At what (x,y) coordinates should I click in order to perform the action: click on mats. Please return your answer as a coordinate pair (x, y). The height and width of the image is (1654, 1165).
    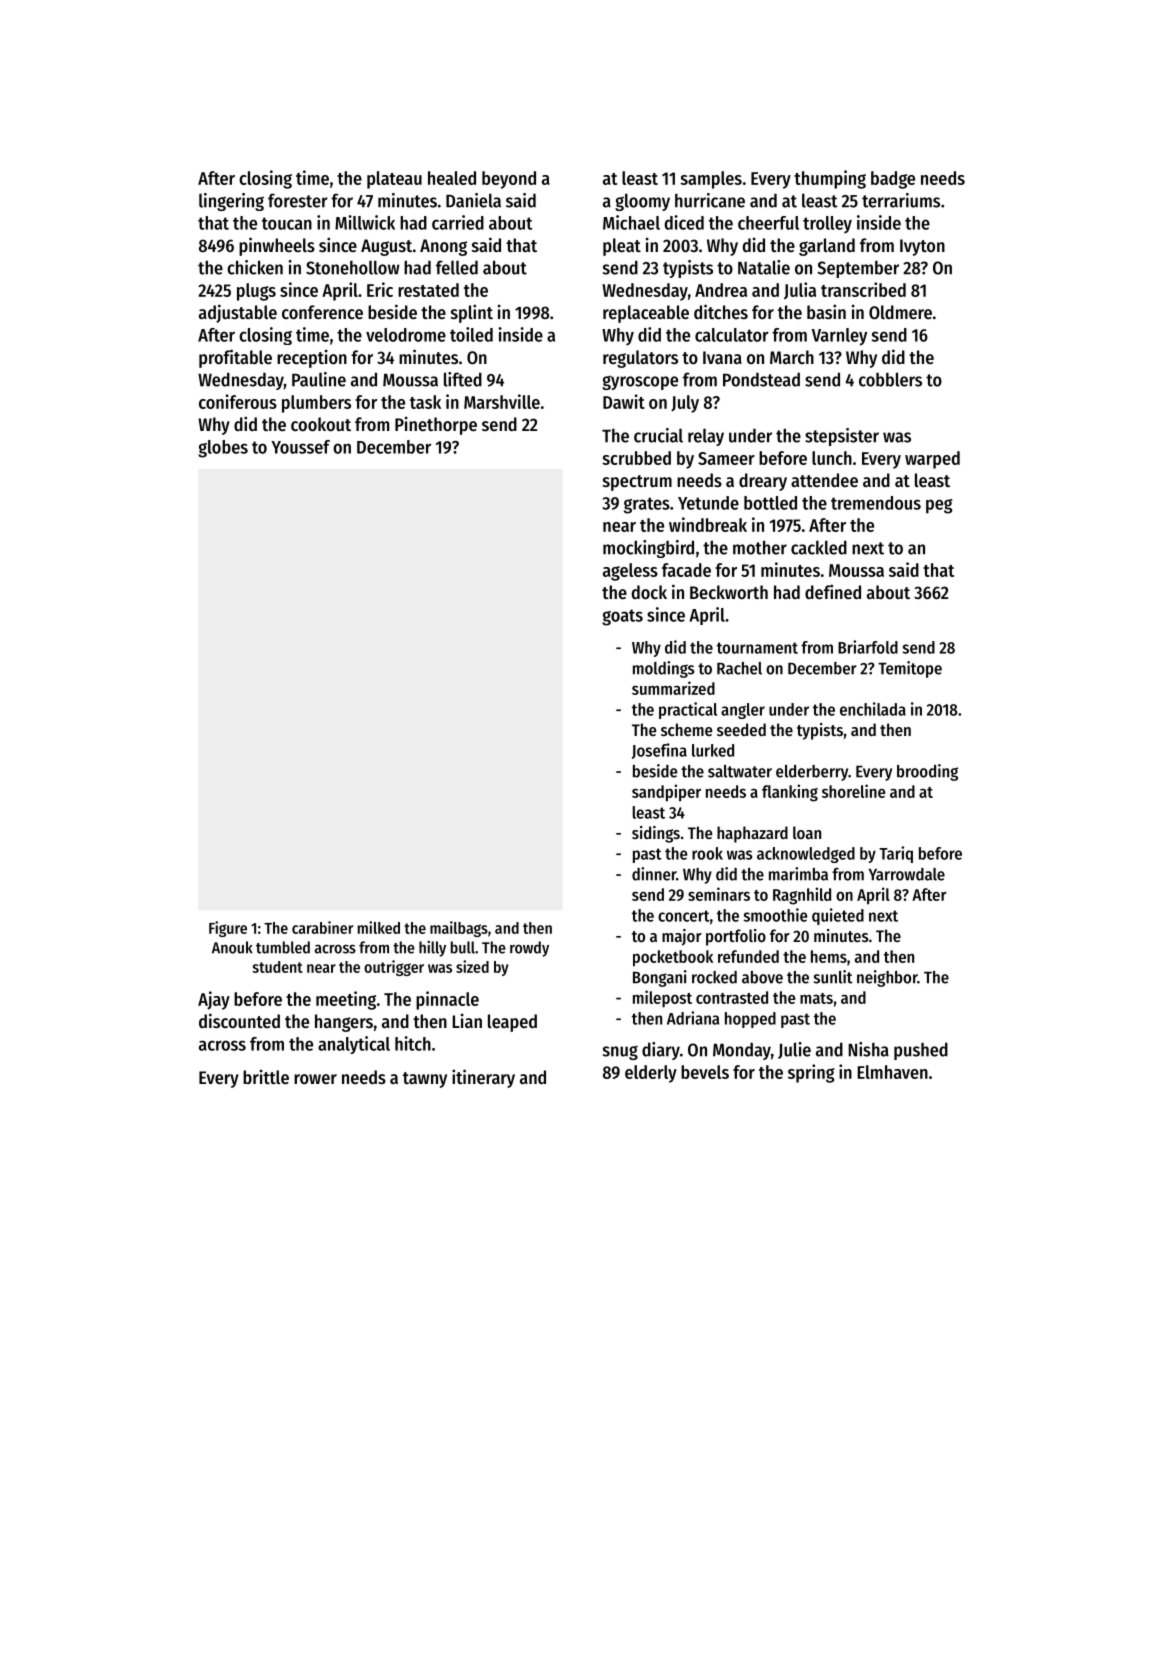
    Looking at the image, I should click on (816, 998).
